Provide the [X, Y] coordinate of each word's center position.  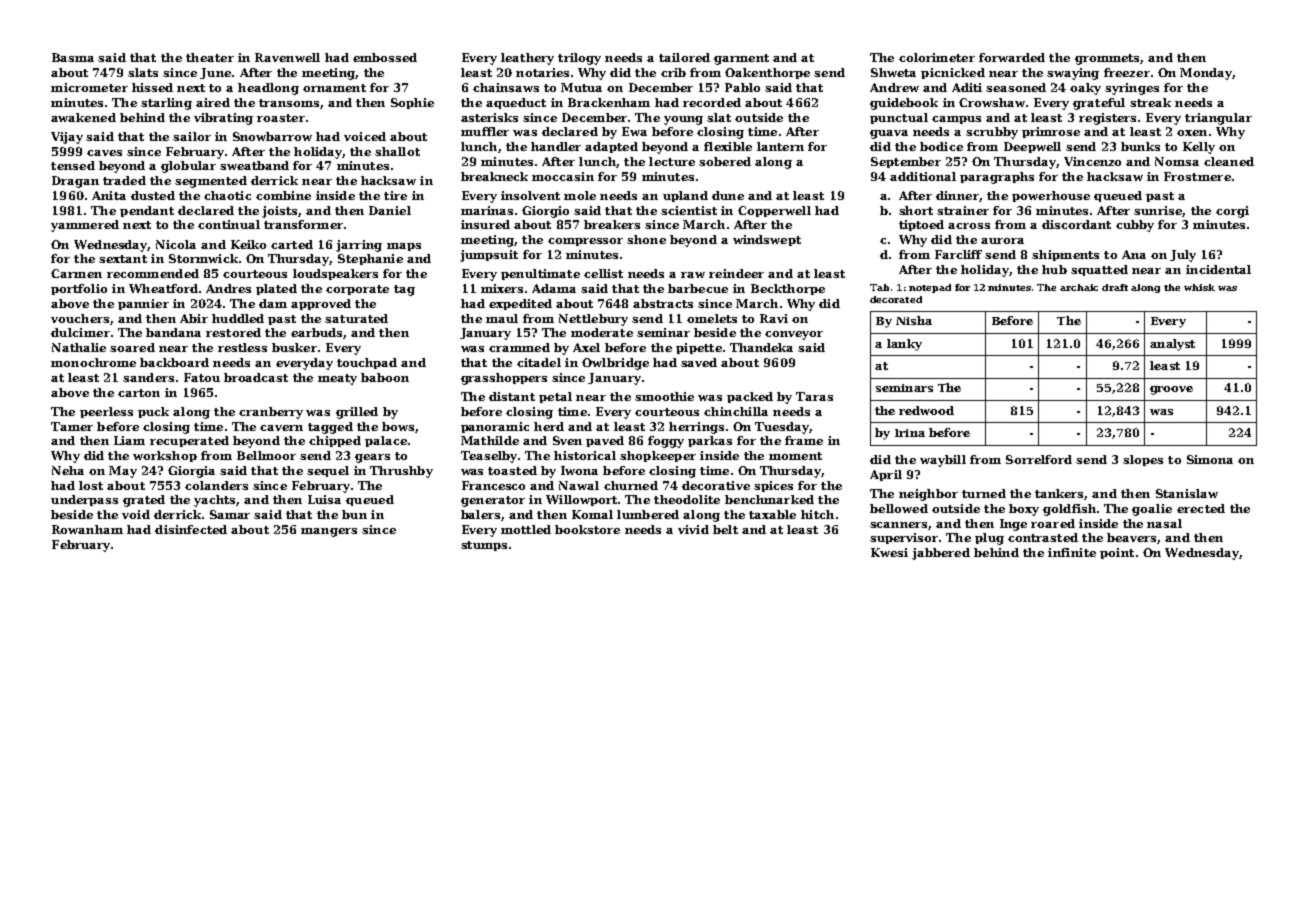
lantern [780, 146]
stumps [484, 546]
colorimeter [937, 57]
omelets [712, 318]
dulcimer [80, 332]
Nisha [914, 320]
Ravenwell [287, 57]
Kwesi [889, 552]
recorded [712, 102]
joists [279, 212]
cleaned [1229, 161]
